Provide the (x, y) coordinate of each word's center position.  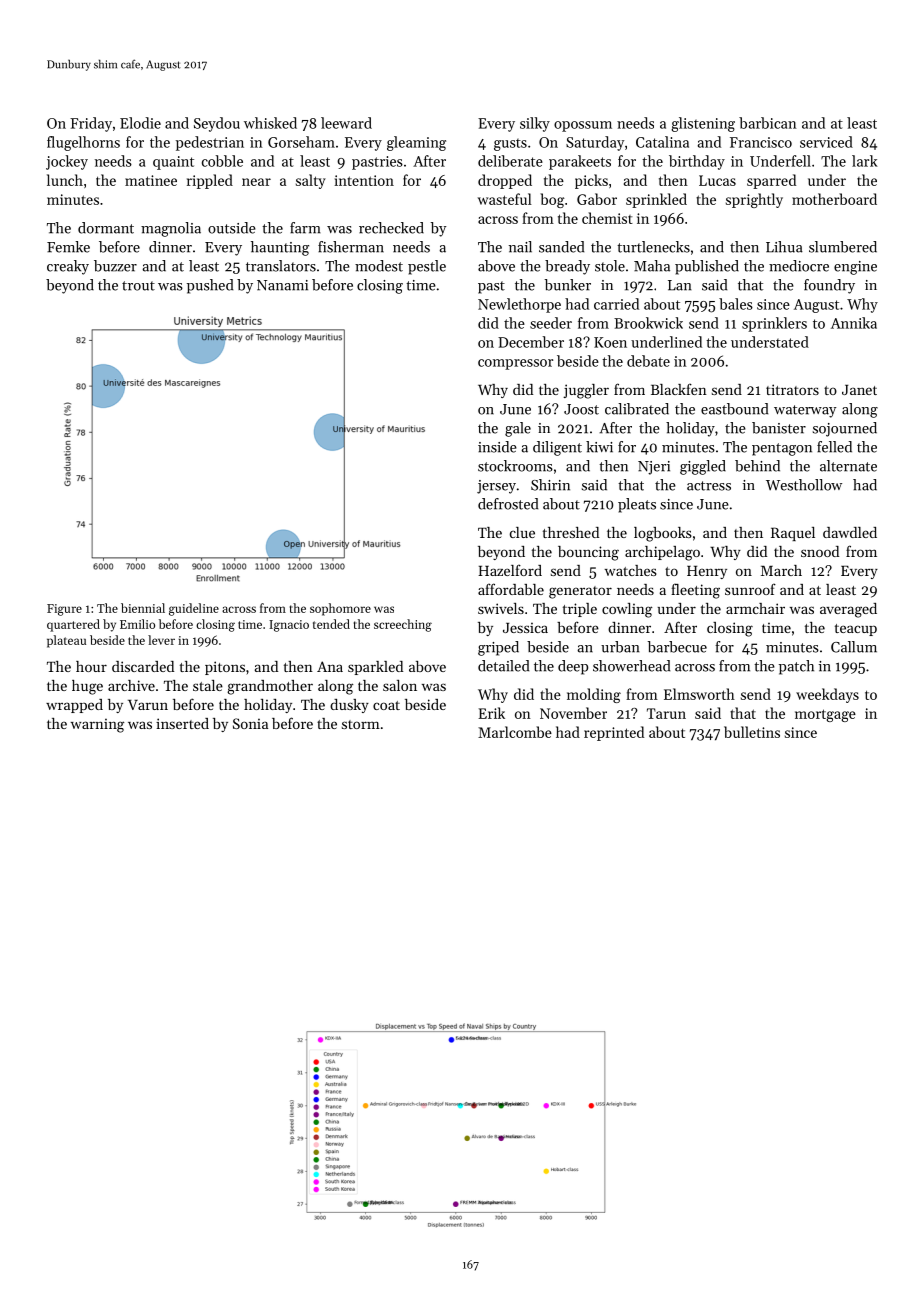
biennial (143, 608)
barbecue (677, 647)
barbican (768, 123)
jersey (496, 487)
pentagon (782, 449)
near (256, 182)
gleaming (416, 143)
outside (232, 228)
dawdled (850, 532)
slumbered (843, 247)
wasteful (505, 199)
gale (518, 429)
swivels (501, 608)
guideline (194, 609)
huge (87, 687)
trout (138, 286)
